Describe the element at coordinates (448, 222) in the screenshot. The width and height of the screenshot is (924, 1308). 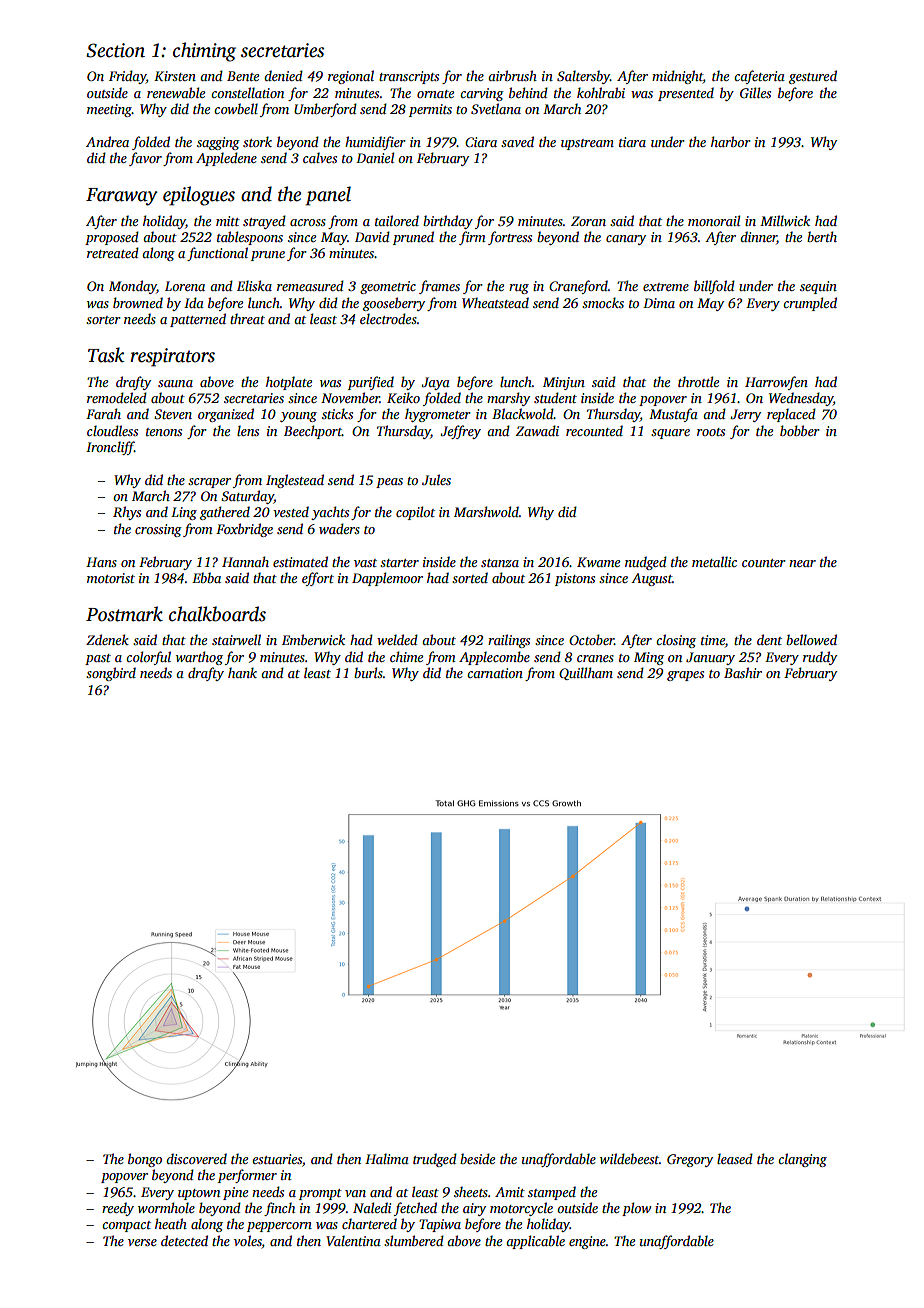
I see `birthday` at that location.
